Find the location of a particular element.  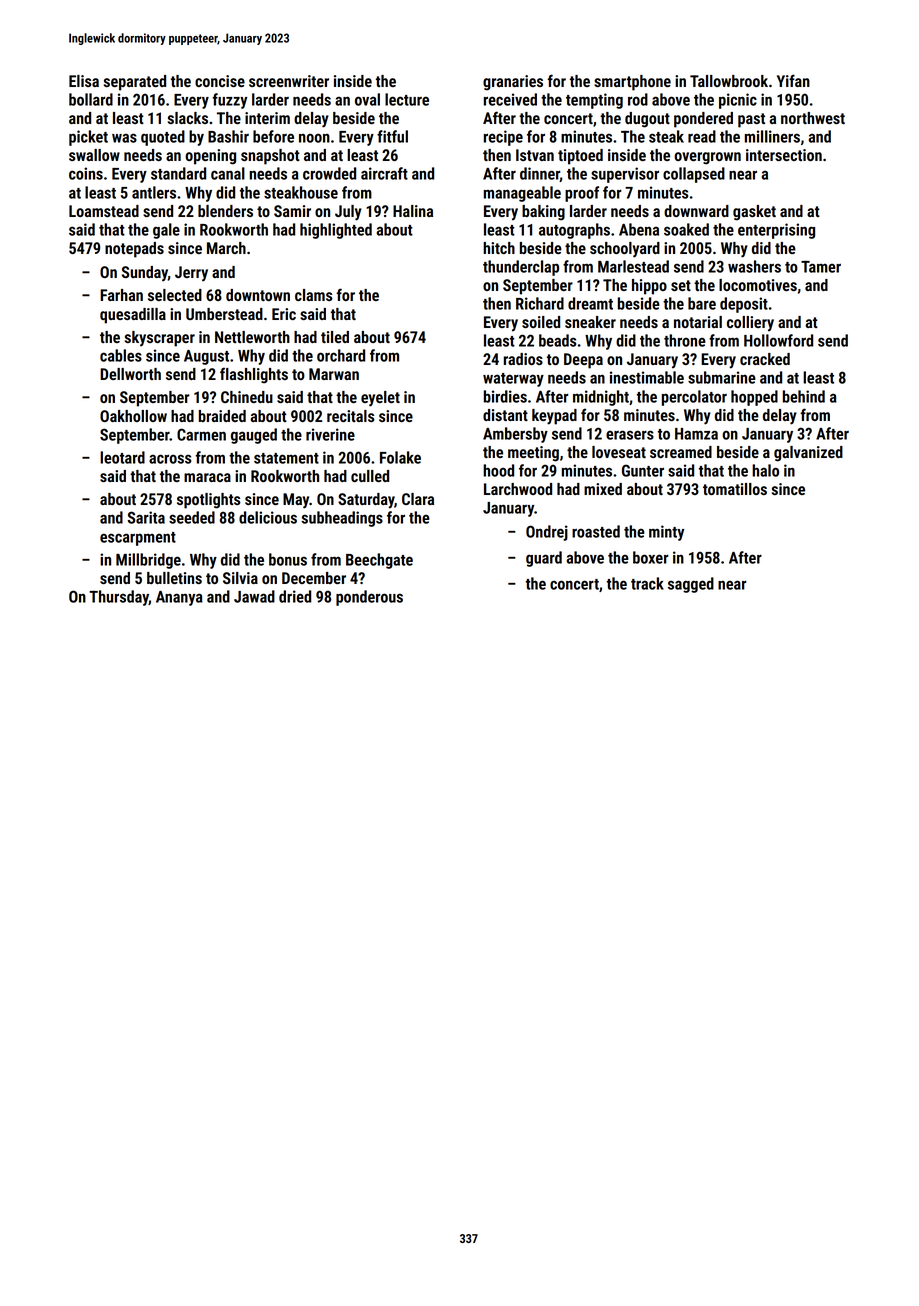

delicious is located at coordinates (268, 517).
